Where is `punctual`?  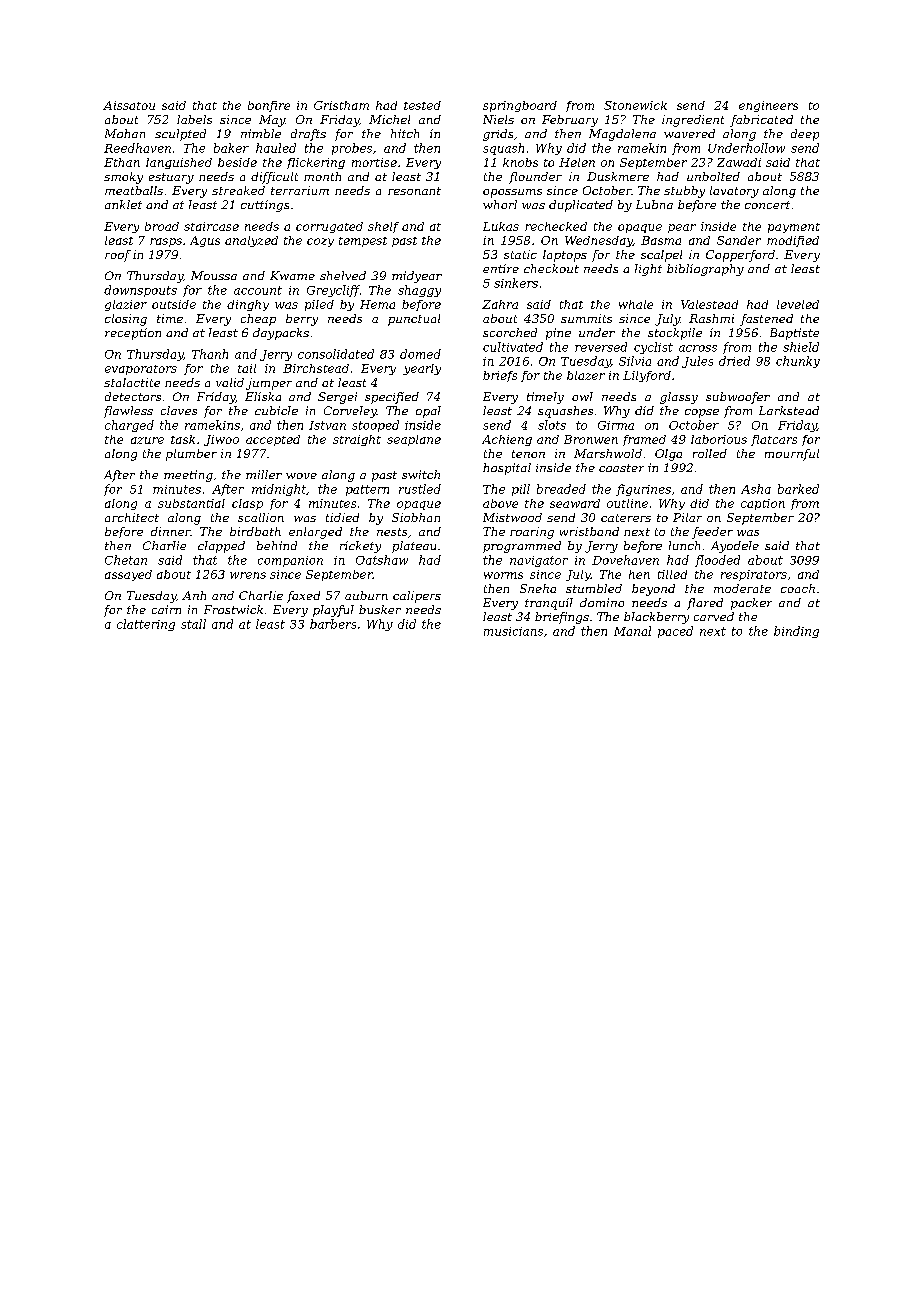 punctual is located at coordinates (414, 320).
